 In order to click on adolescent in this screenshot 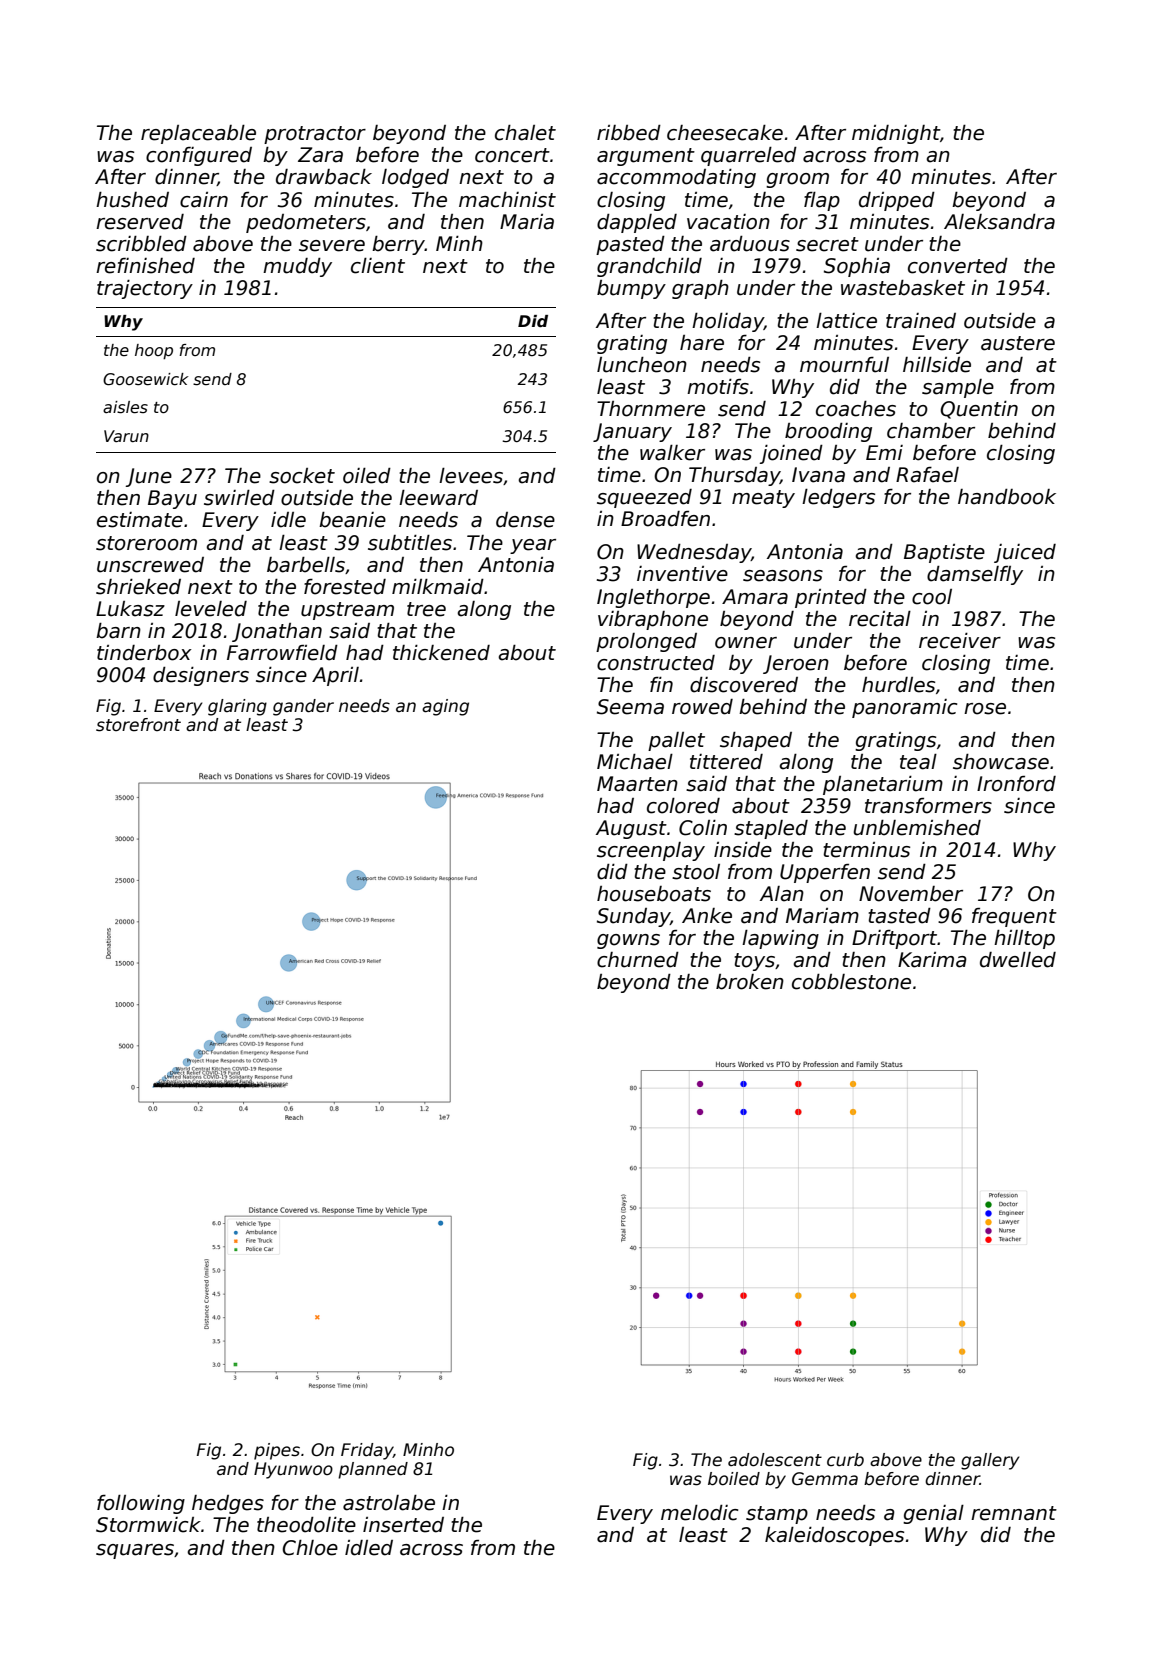, I will do `click(775, 1460)`.
